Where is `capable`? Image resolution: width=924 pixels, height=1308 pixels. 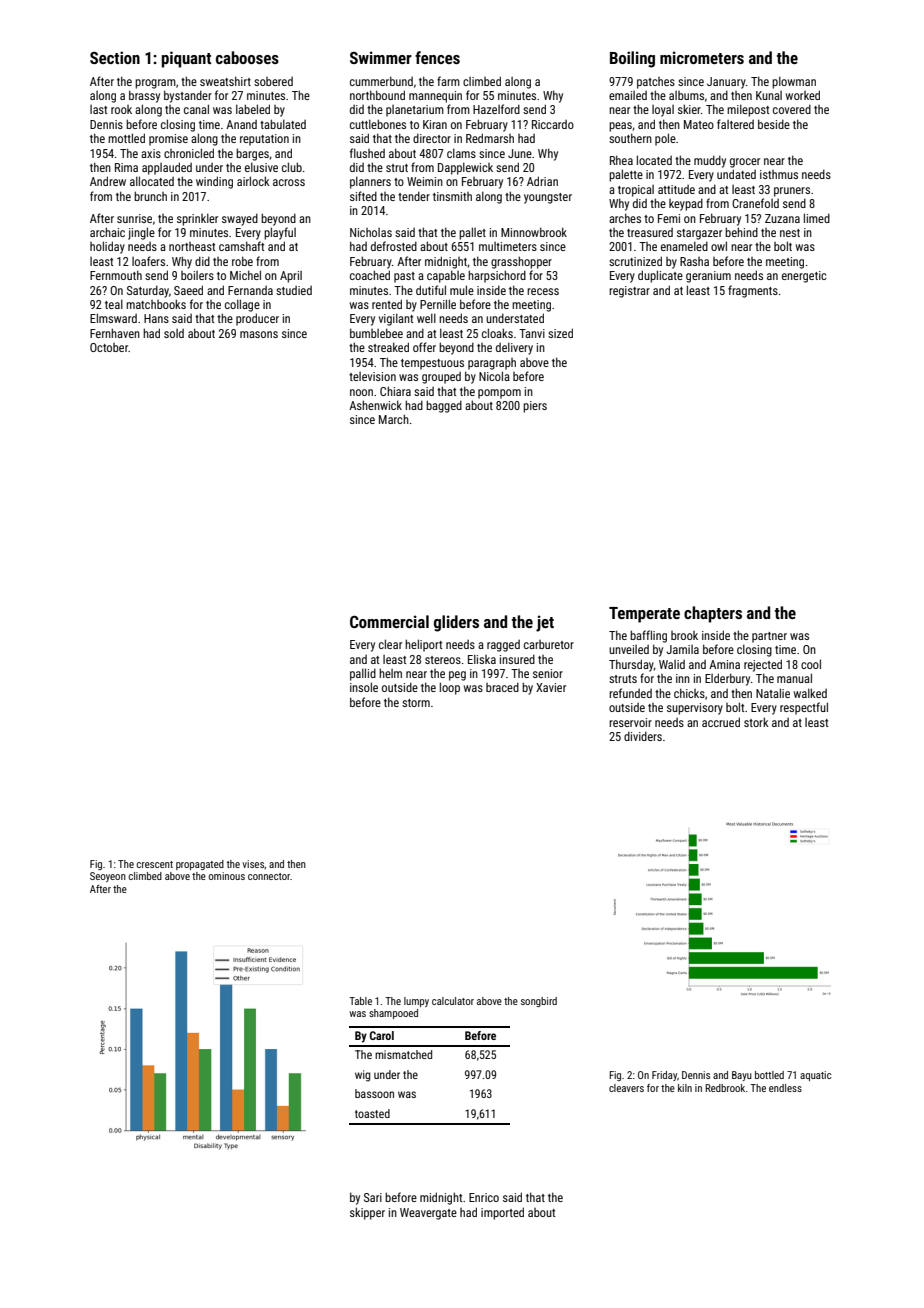
capable is located at coordinates (446, 276).
